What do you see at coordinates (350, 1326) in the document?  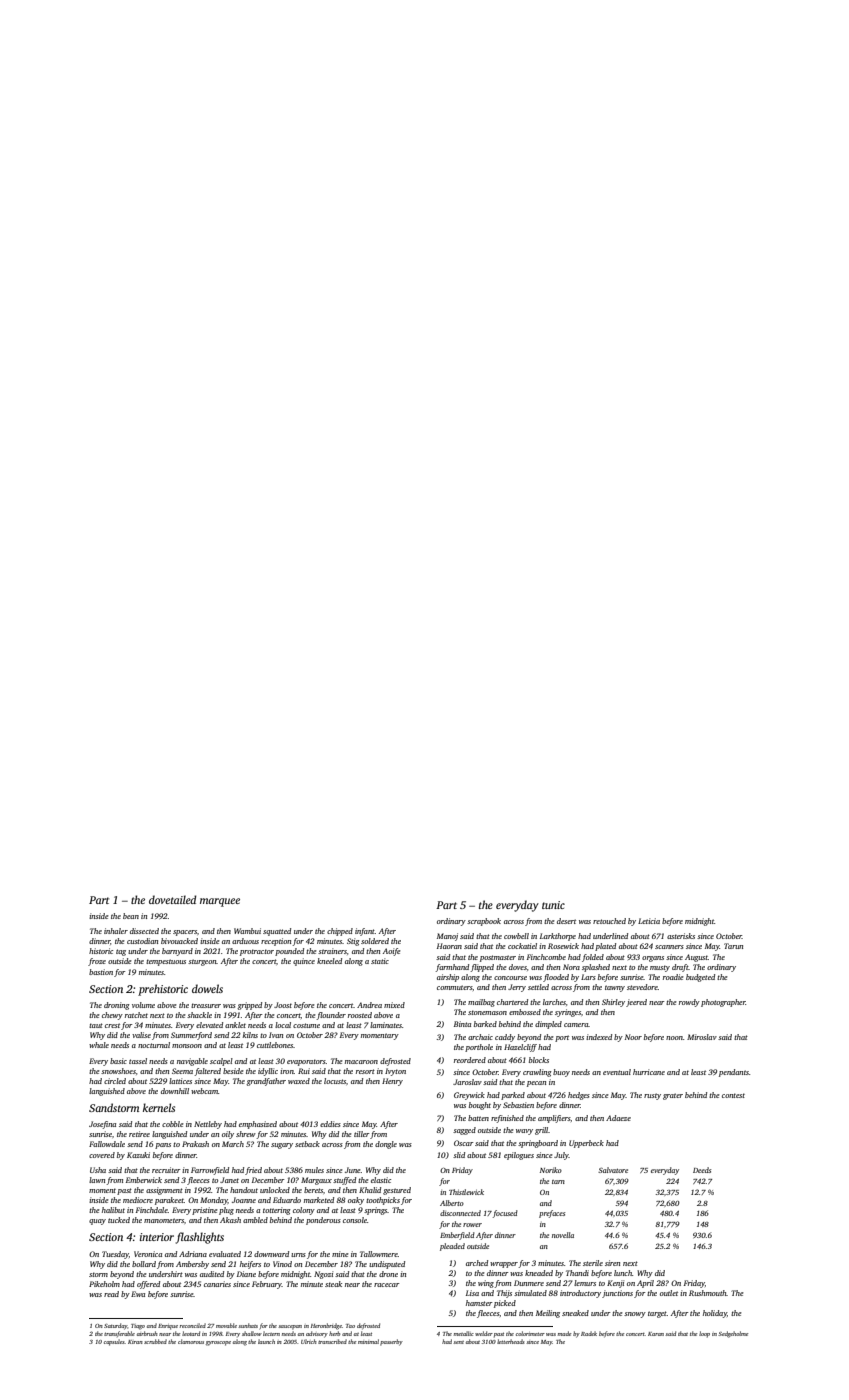 I see `Tao` at bounding box center [350, 1326].
